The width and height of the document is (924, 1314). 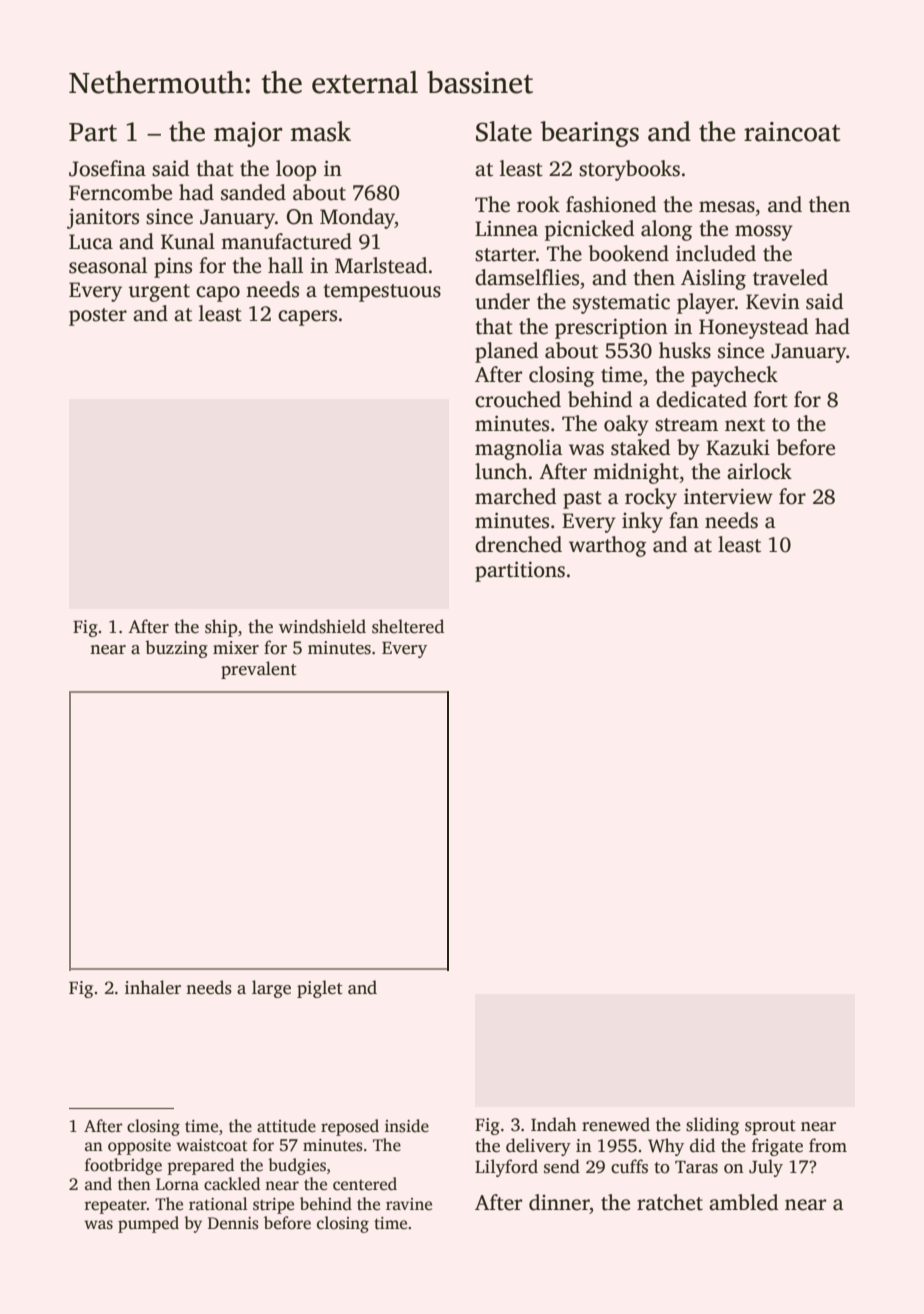 I want to click on raincoat, so click(x=792, y=132).
